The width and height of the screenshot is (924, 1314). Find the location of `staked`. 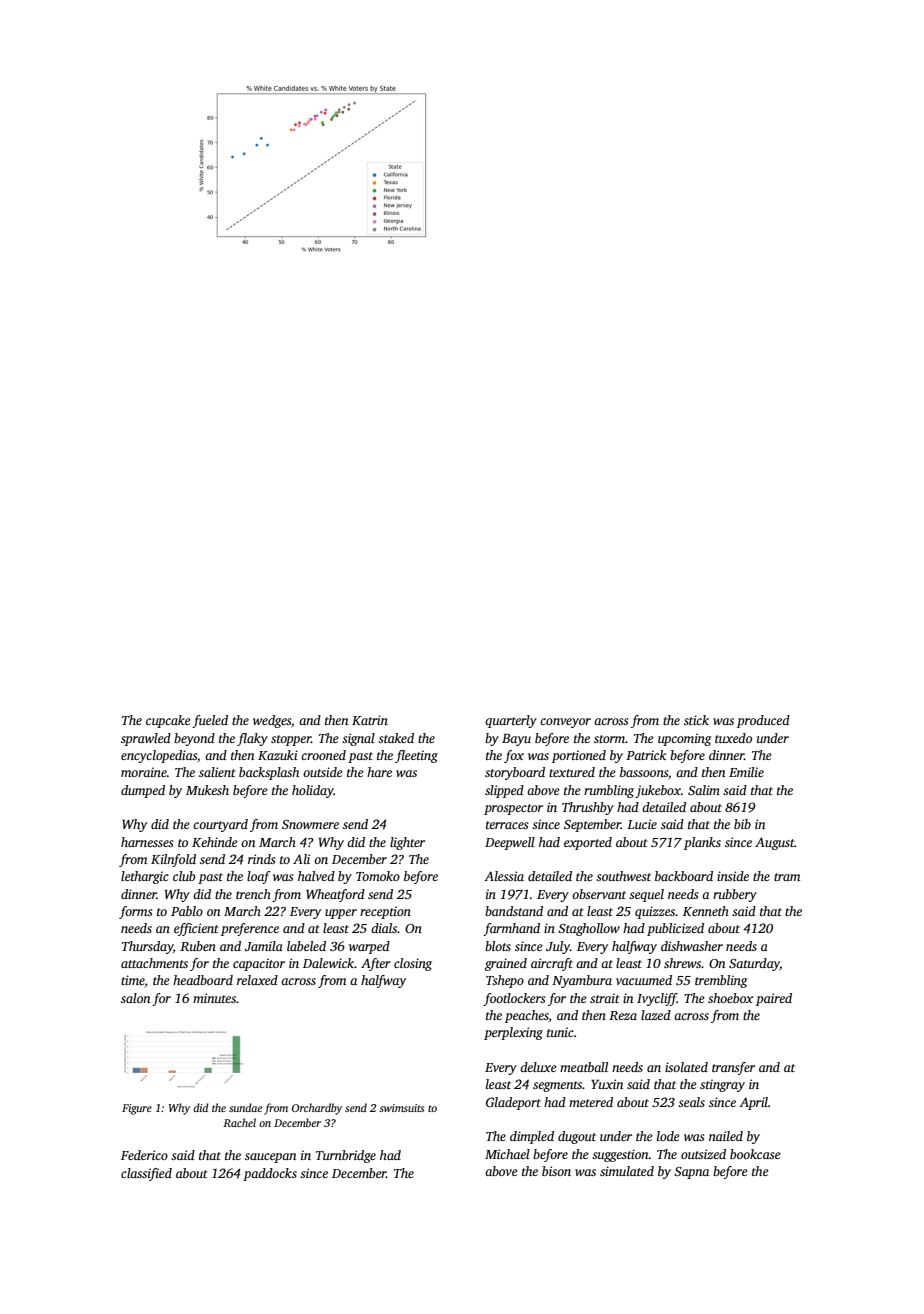

staked is located at coordinates (396, 738).
